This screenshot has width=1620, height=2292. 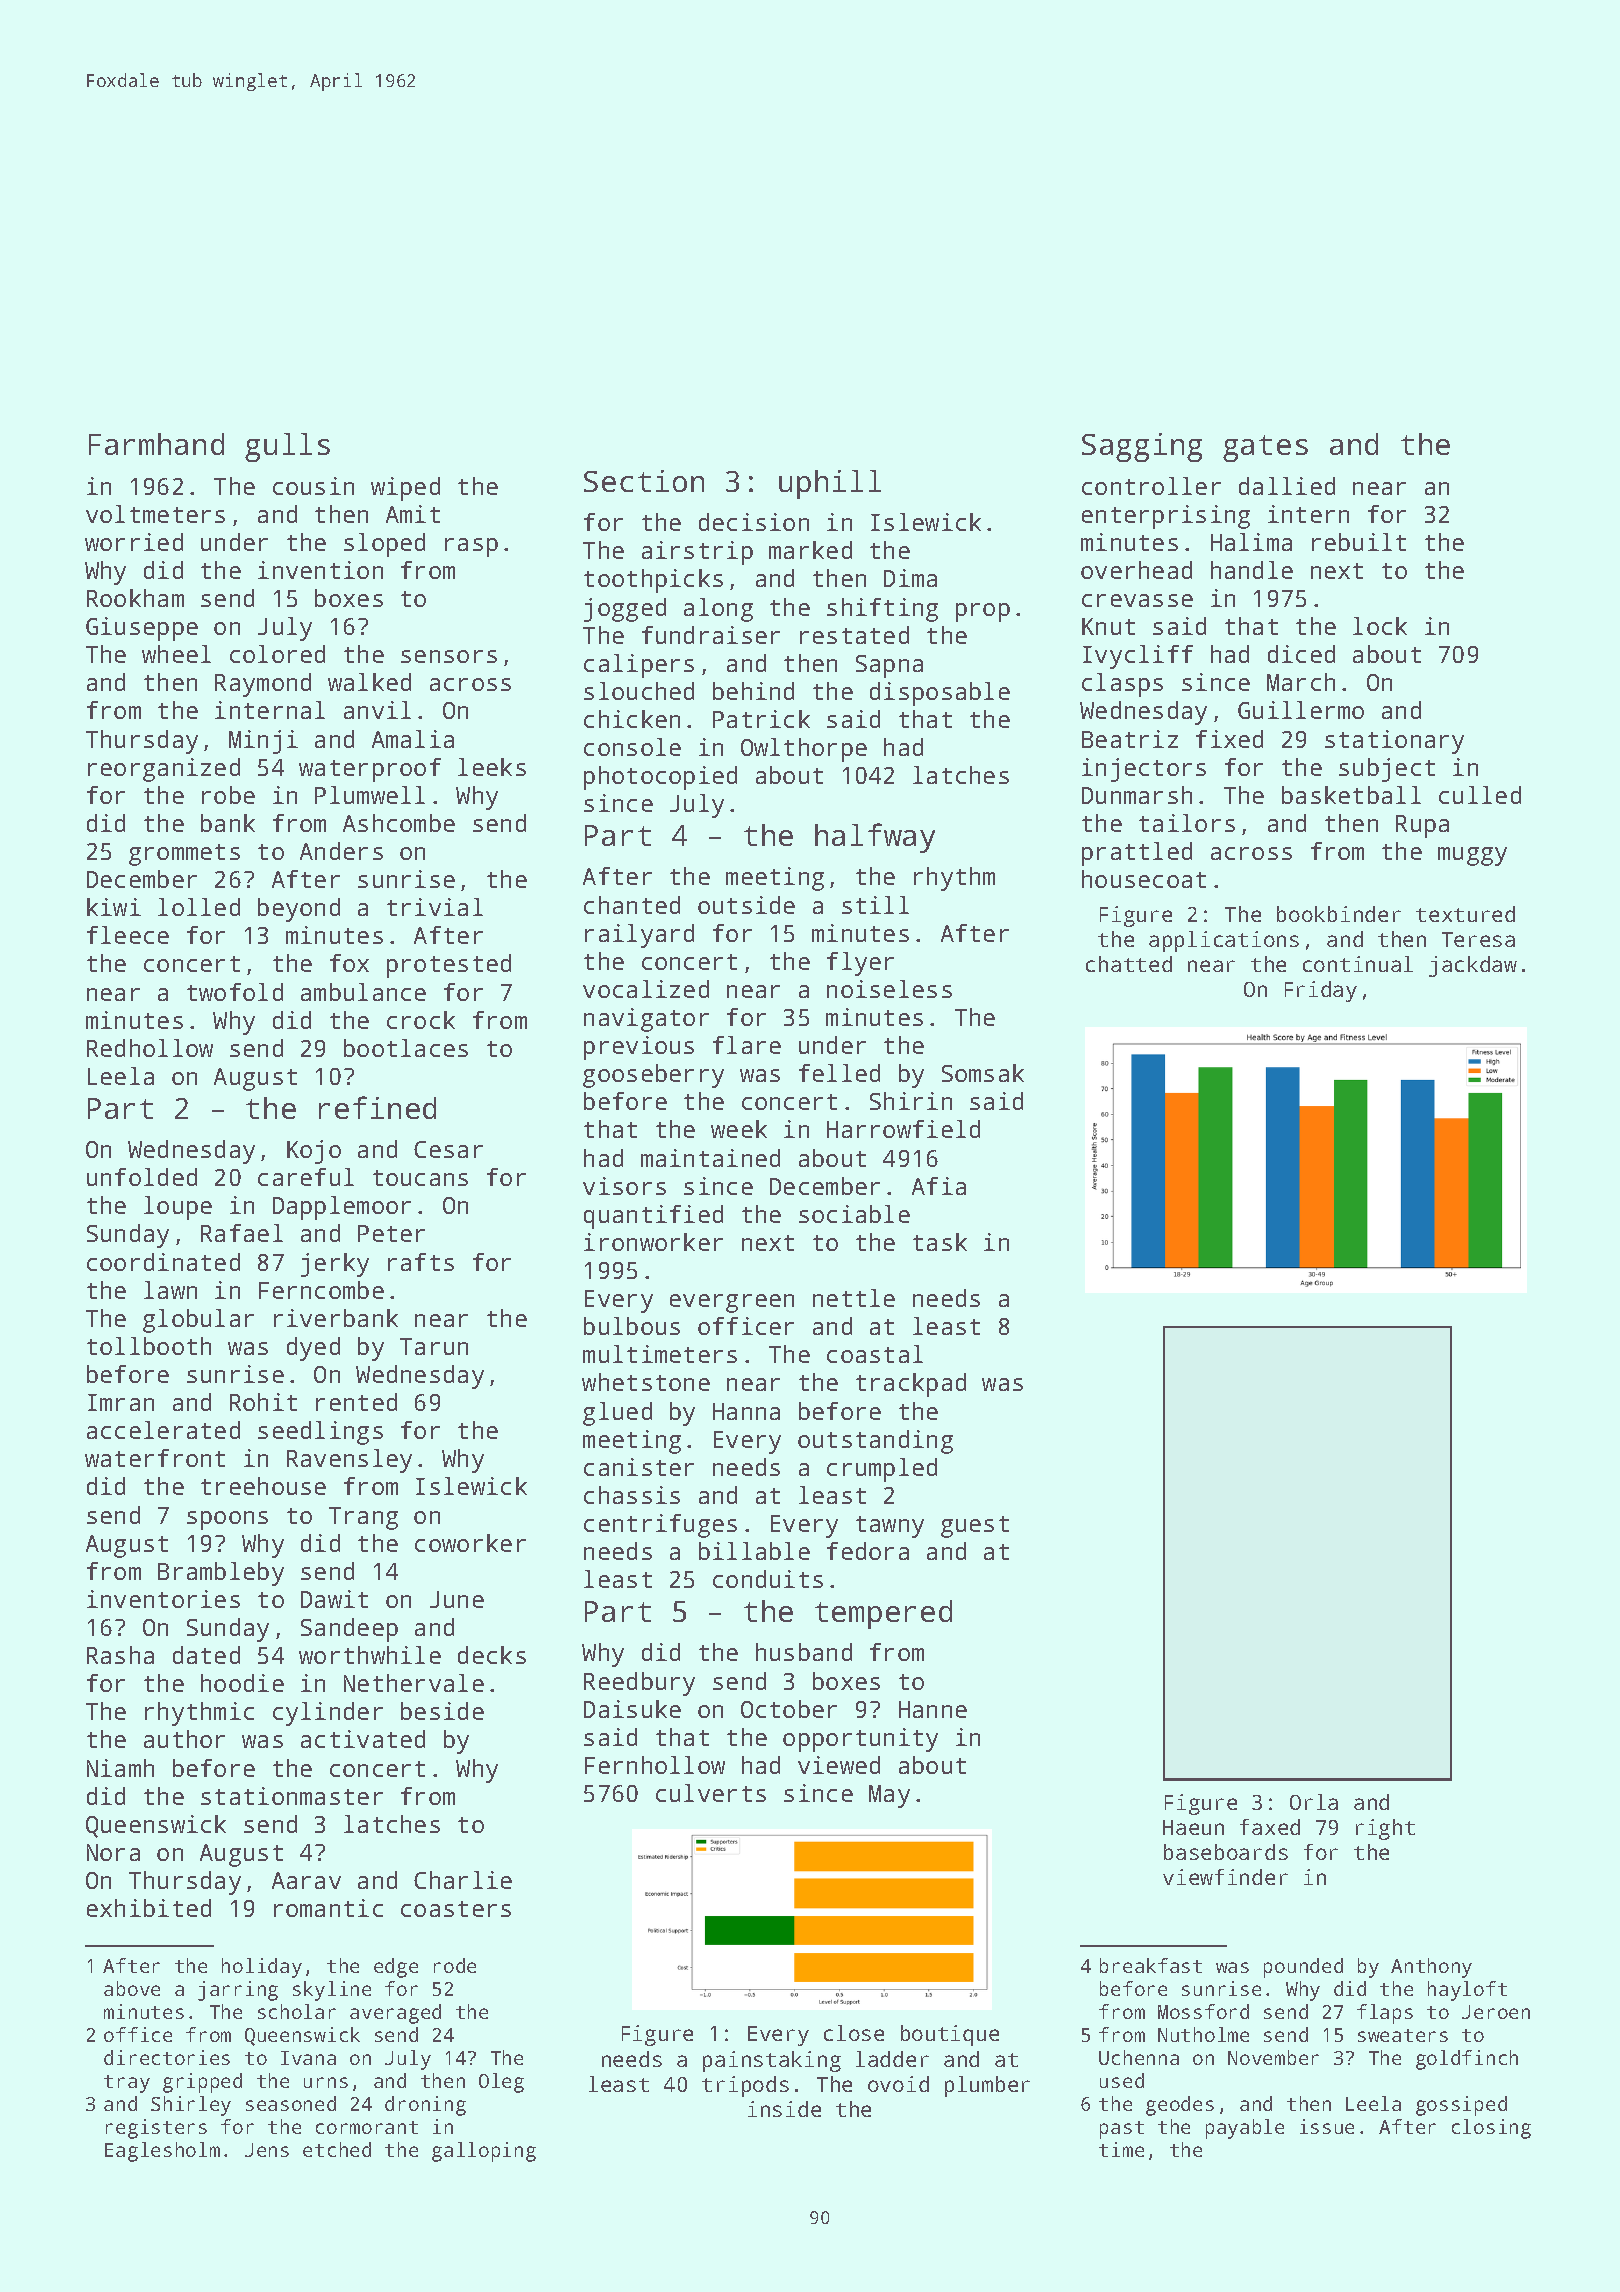 What do you see at coordinates (1314, 1802) in the screenshot?
I see `Orla` at bounding box center [1314, 1802].
